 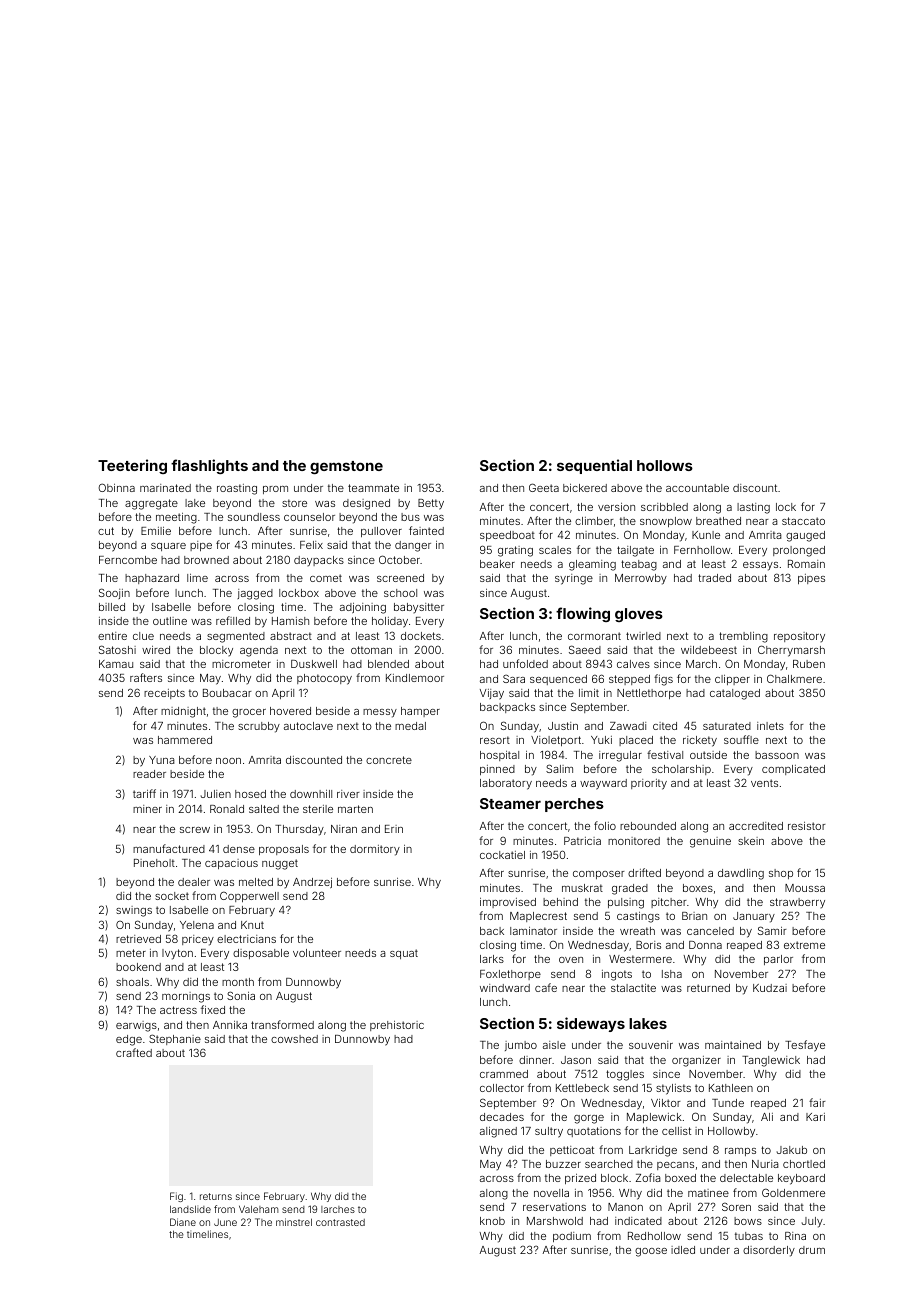 What do you see at coordinates (178, 1010) in the image?
I see `actress` at bounding box center [178, 1010].
